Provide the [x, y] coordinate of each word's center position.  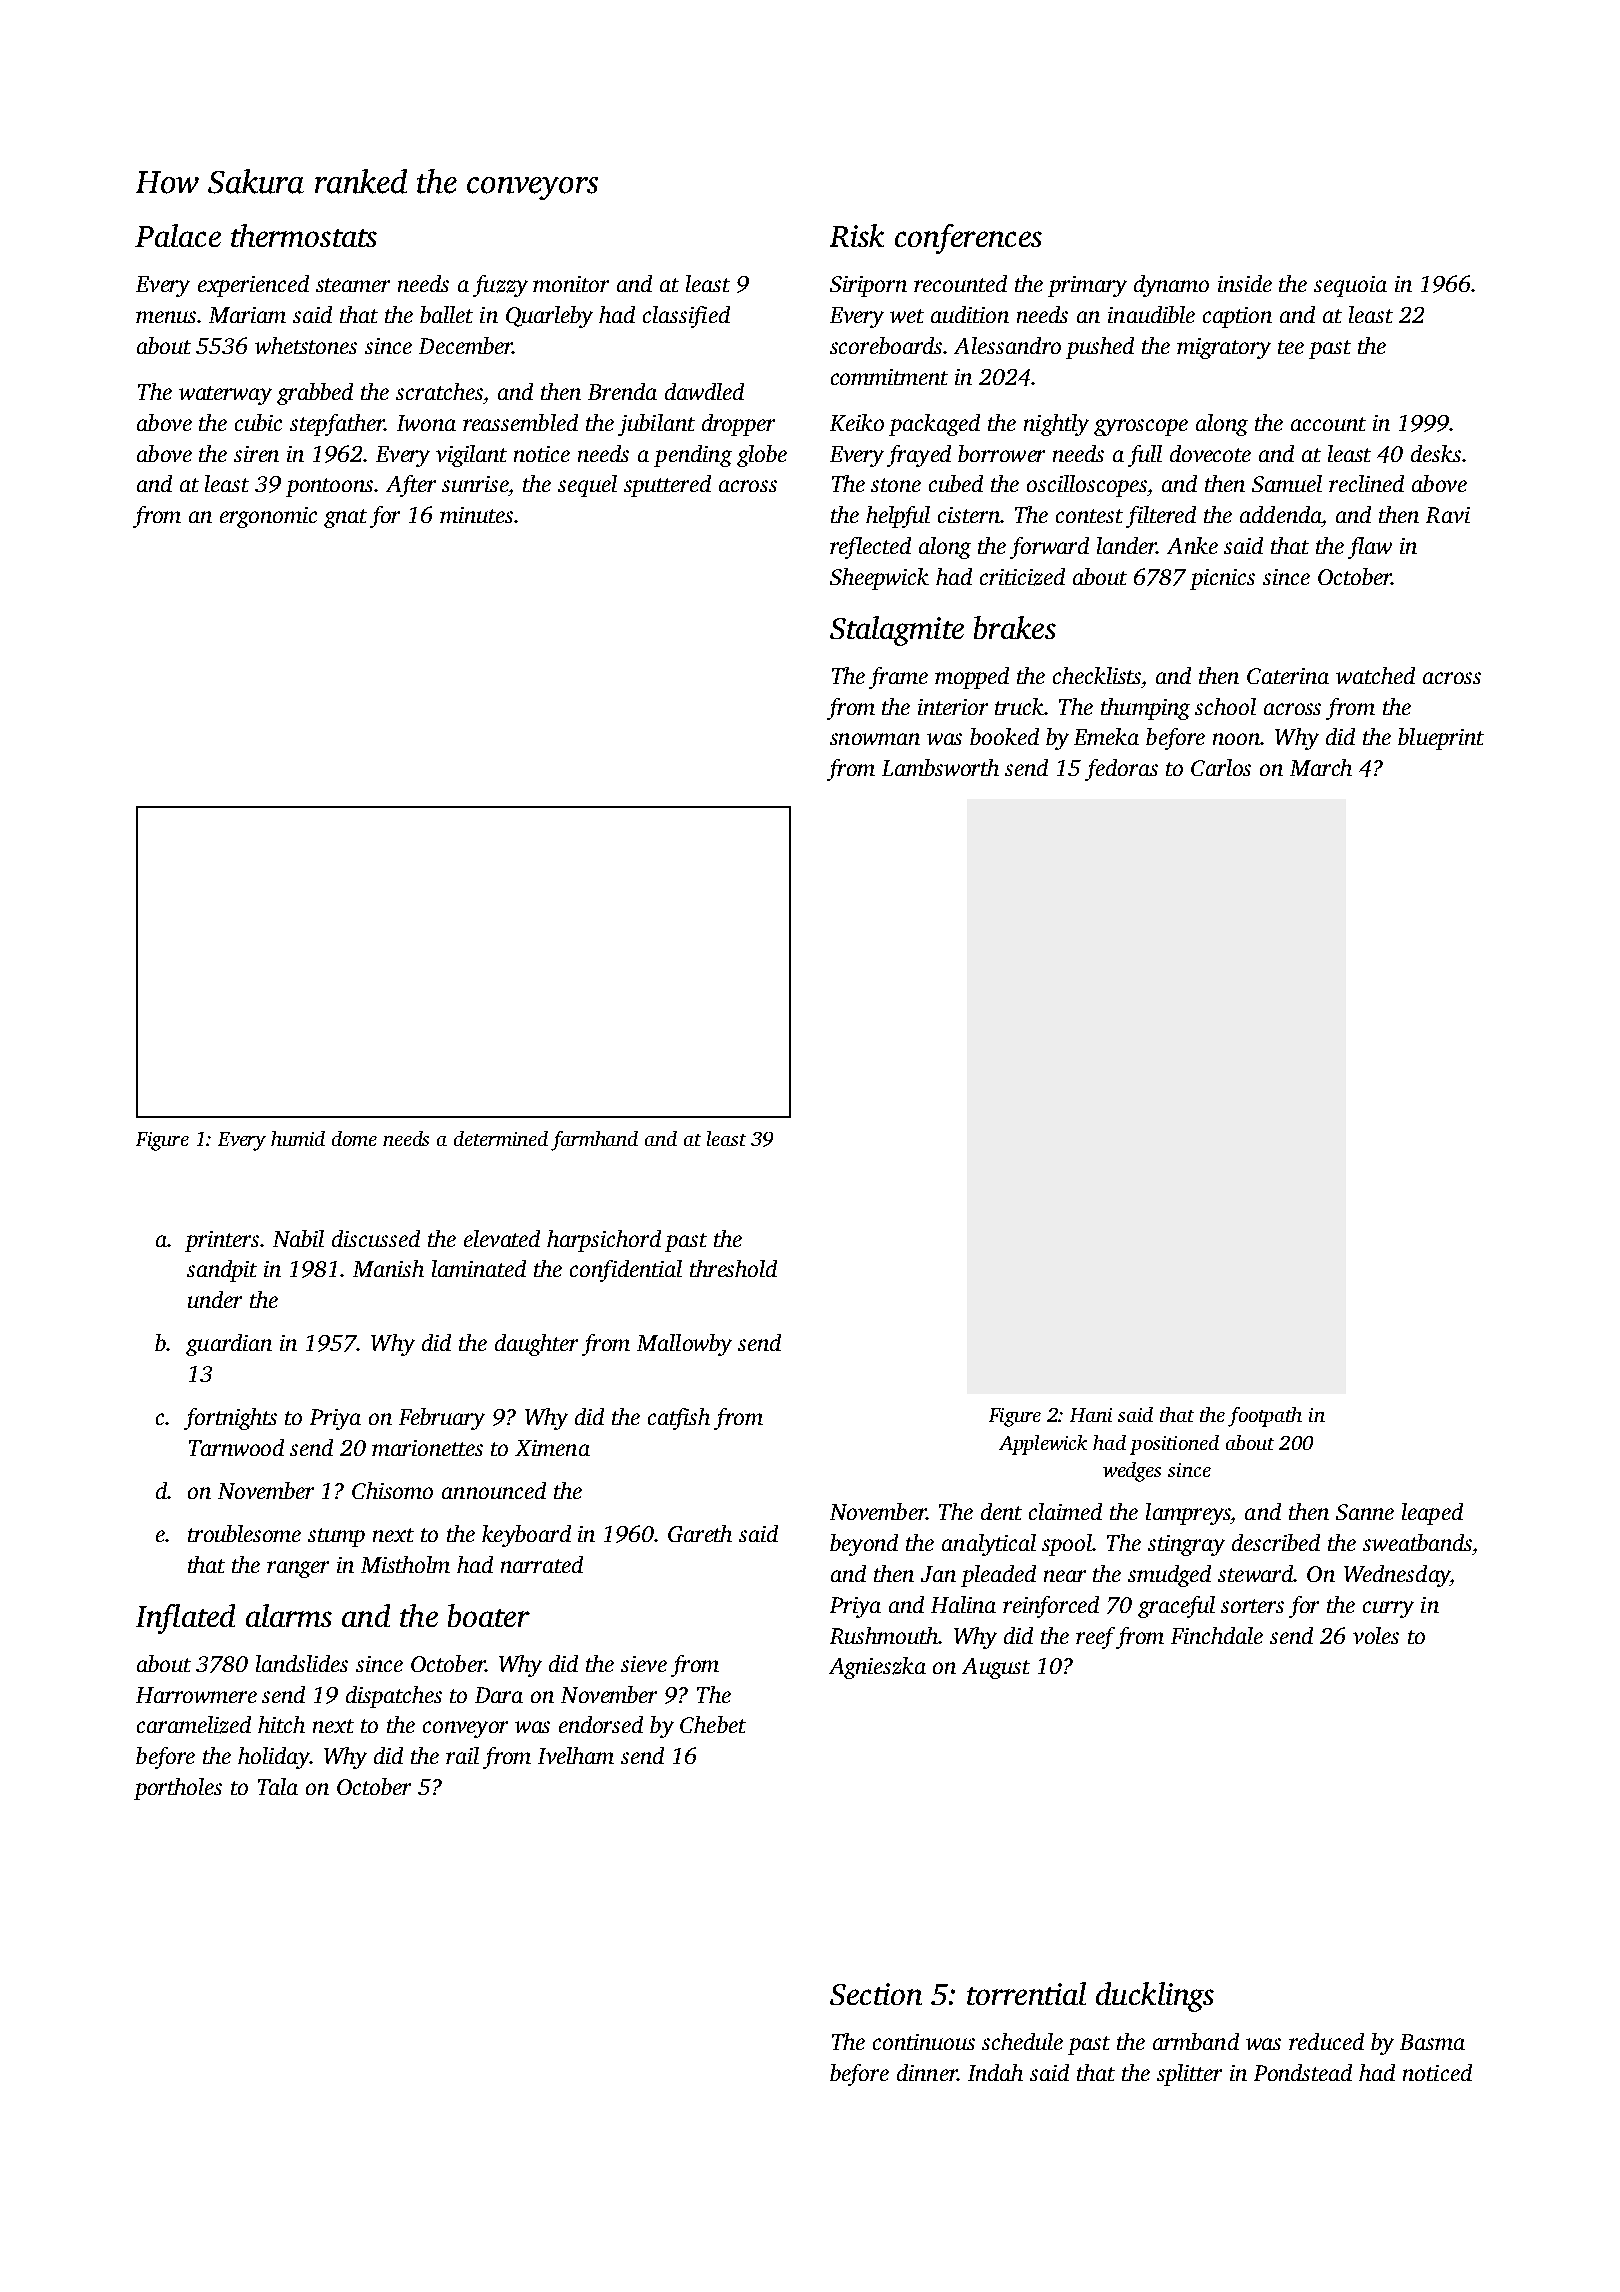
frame [898, 678]
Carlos [1221, 767]
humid [298, 1138]
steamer [353, 285]
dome [354, 1138]
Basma [1432, 2042]
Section [876, 1994]
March [1321, 767]
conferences [968, 239]
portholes [178, 1789]
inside [1245, 283]
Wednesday [1397, 1576]
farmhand [594, 1141]
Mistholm [405, 1564]
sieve [644, 1664]
